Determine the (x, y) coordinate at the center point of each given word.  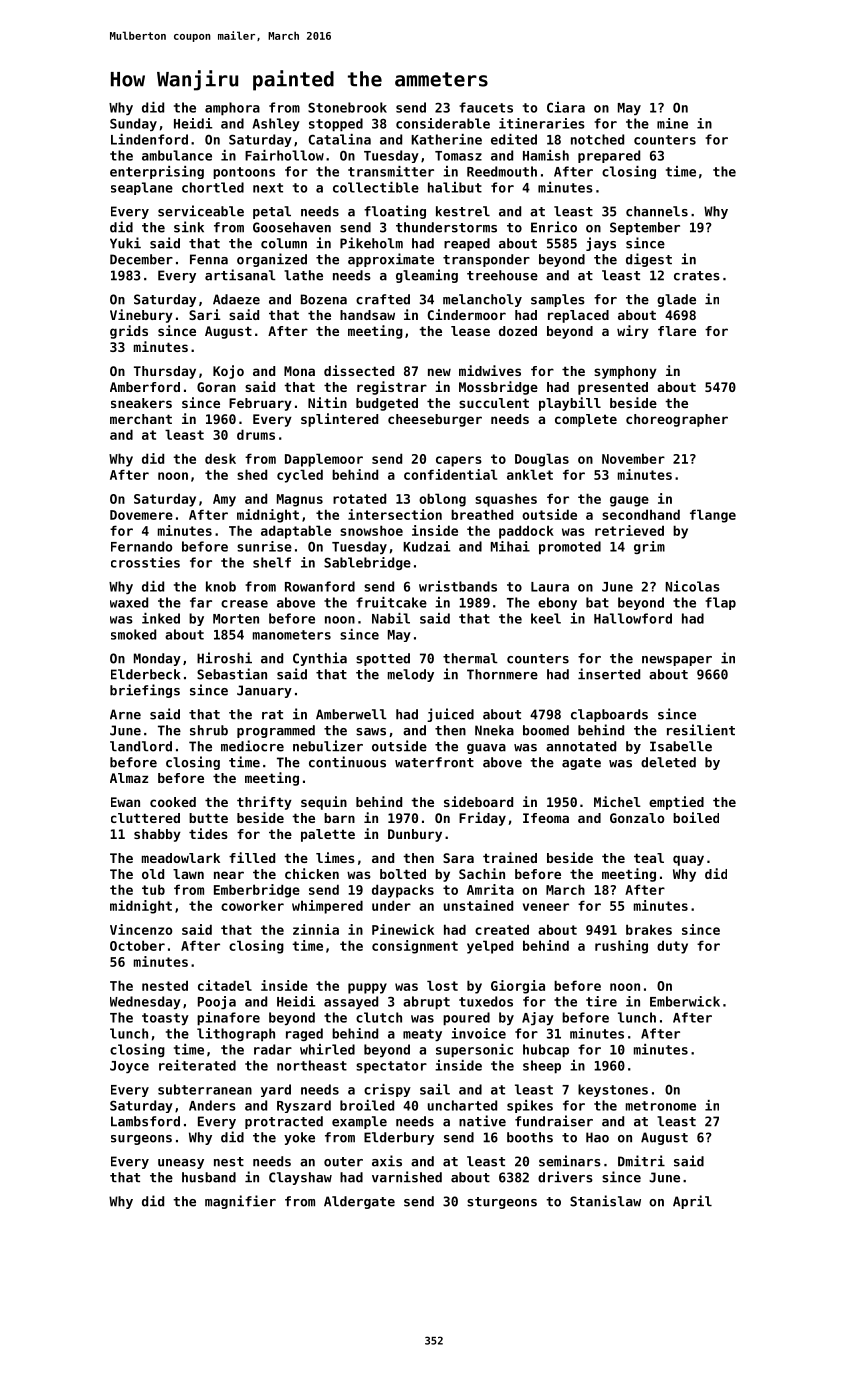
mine (672, 123)
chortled (213, 187)
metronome (661, 1106)
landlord (141, 746)
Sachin (482, 873)
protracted (284, 1122)
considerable (443, 123)
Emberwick (685, 1001)
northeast (312, 1065)
